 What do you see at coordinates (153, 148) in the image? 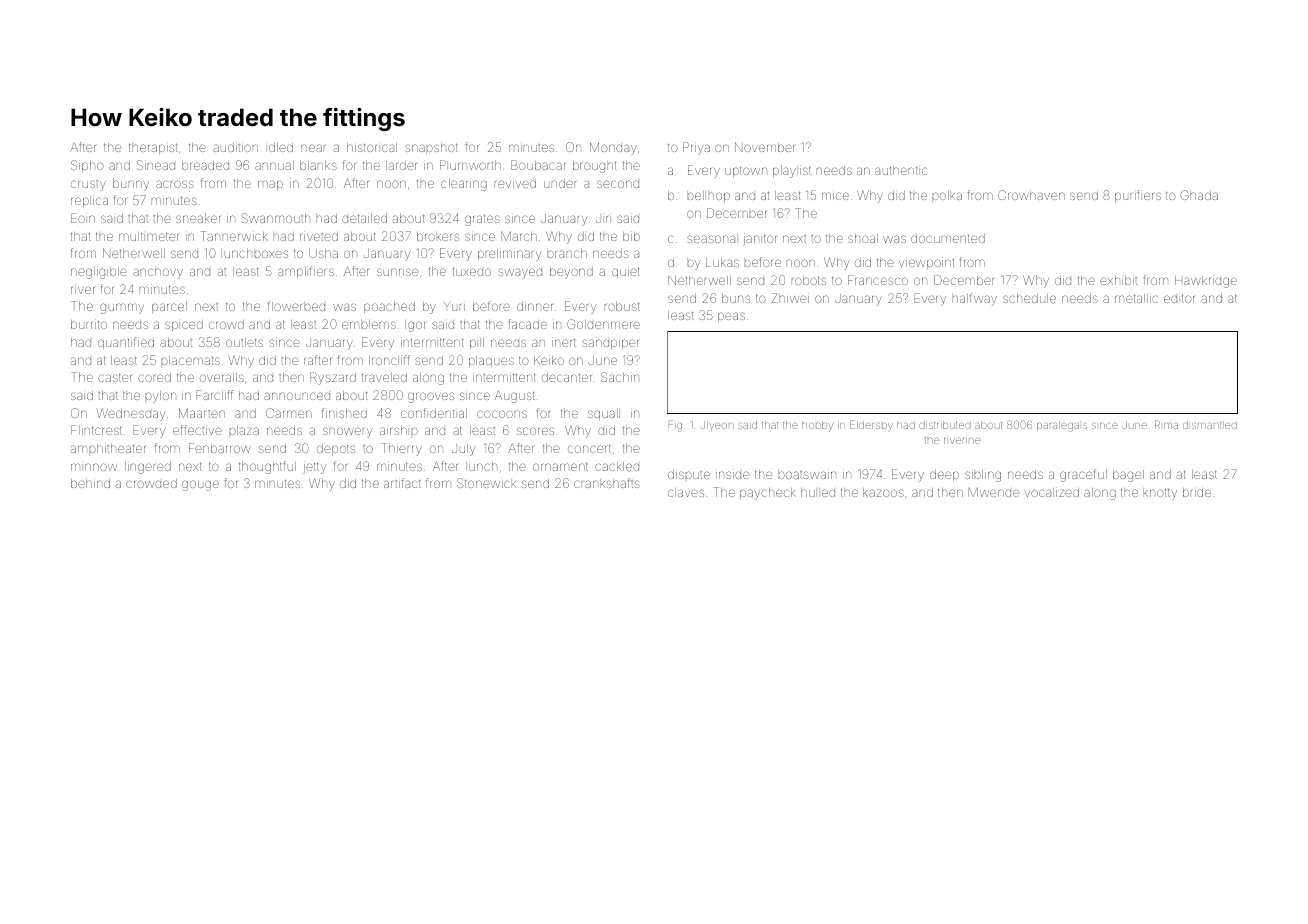
I see `therapist` at bounding box center [153, 148].
